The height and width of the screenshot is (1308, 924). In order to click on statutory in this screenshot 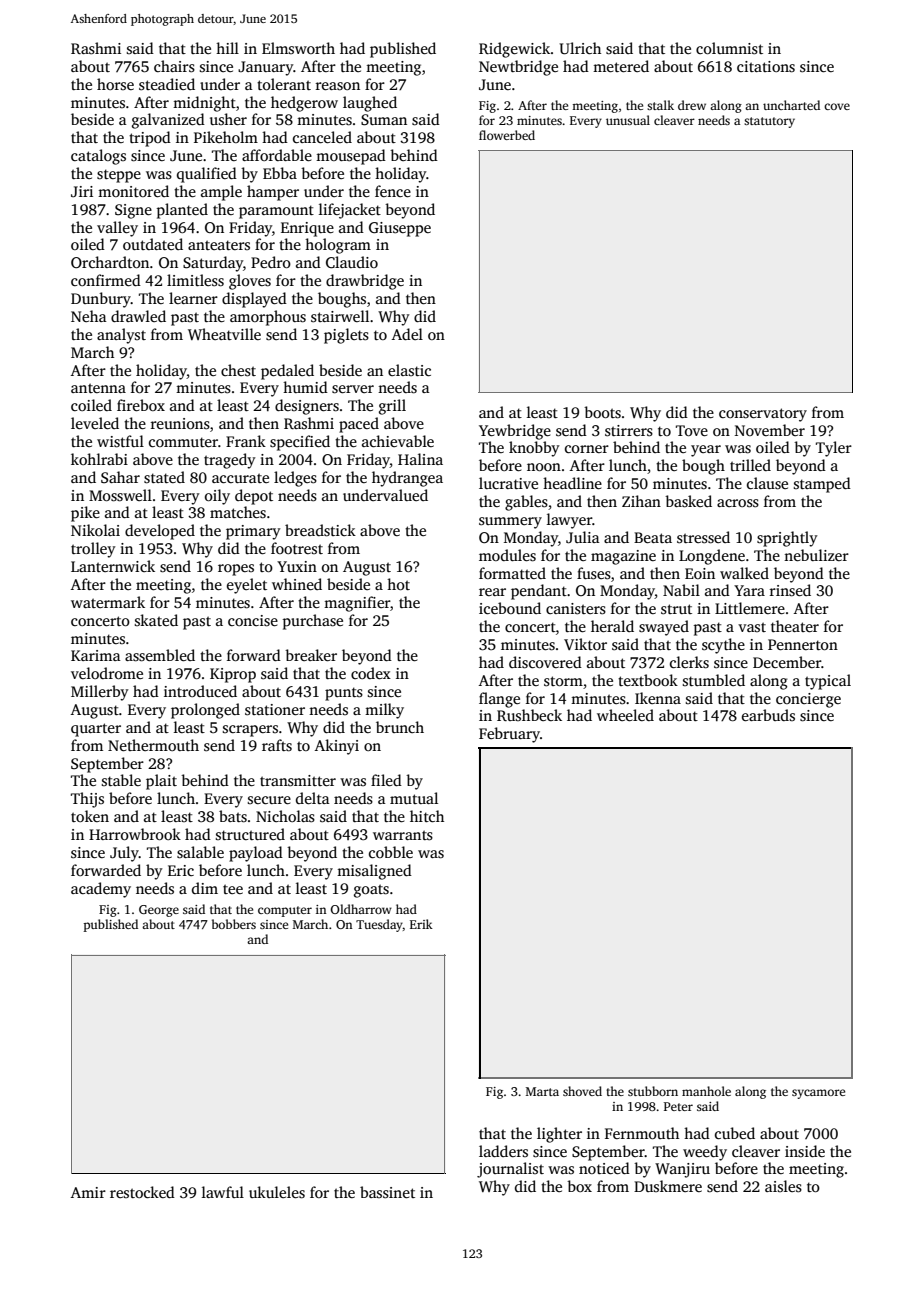, I will do `click(769, 122)`.
